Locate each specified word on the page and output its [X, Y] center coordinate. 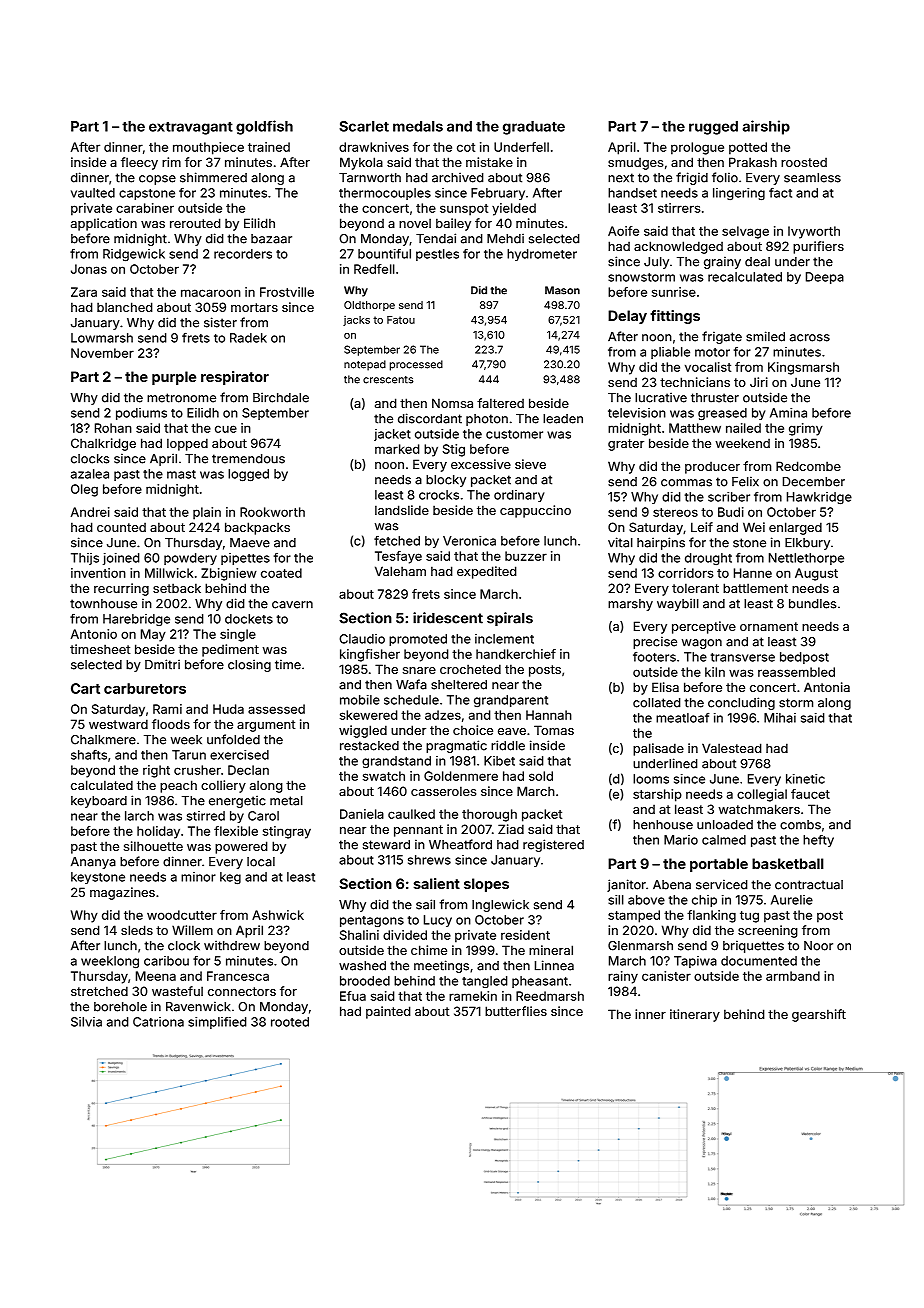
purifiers [818, 247]
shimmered [213, 177]
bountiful [384, 254]
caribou [166, 961]
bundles [813, 604]
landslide [402, 510]
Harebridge [136, 620]
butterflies [516, 1011]
